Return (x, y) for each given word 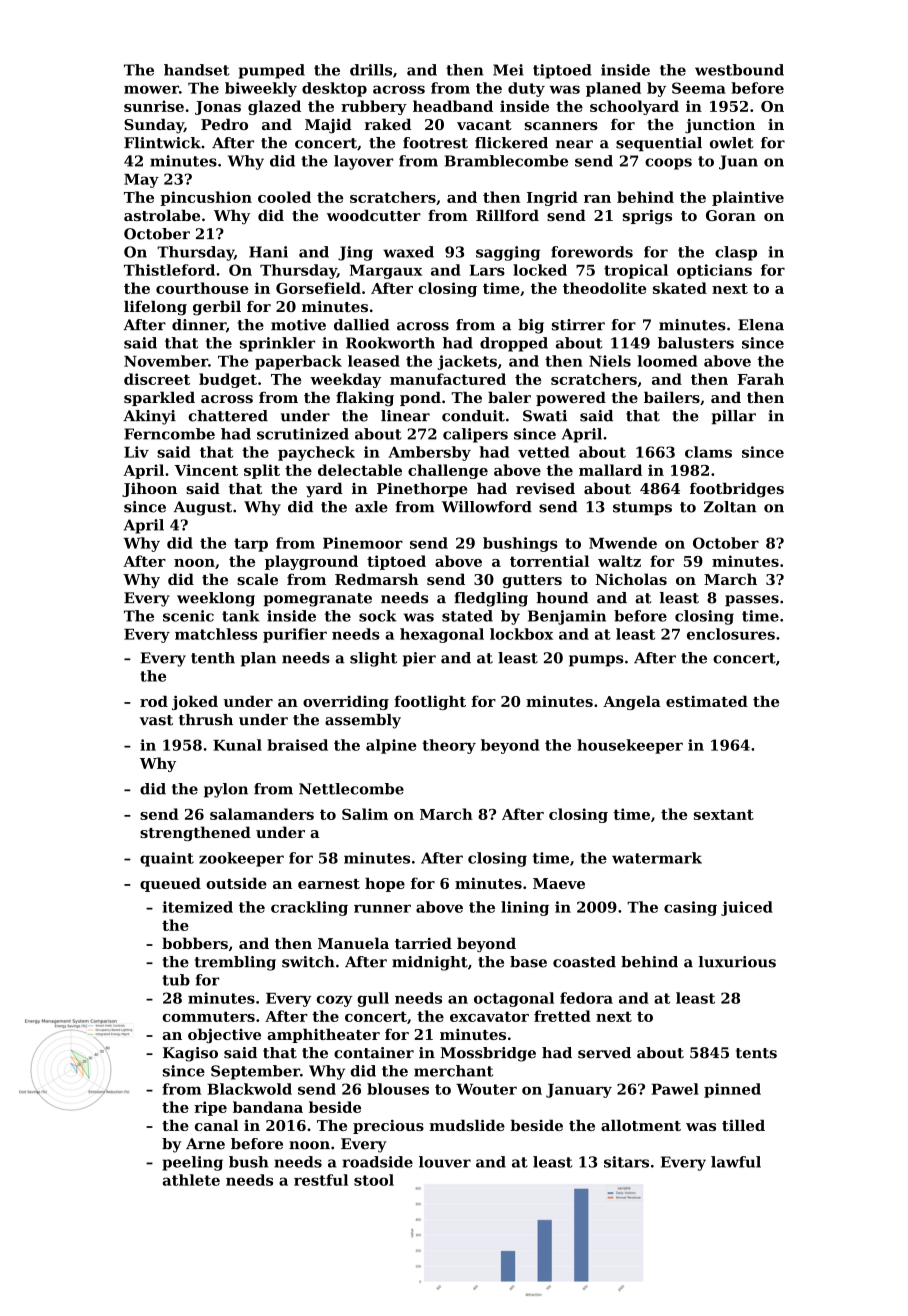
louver (445, 1162)
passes (752, 601)
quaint (167, 859)
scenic (188, 616)
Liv (136, 452)
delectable (360, 470)
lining (525, 908)
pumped (272, 71)
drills (371, 70)
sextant (724, 814)
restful (321, 1180)
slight (373, 659)
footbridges (737, 490)
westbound (739, 70)
